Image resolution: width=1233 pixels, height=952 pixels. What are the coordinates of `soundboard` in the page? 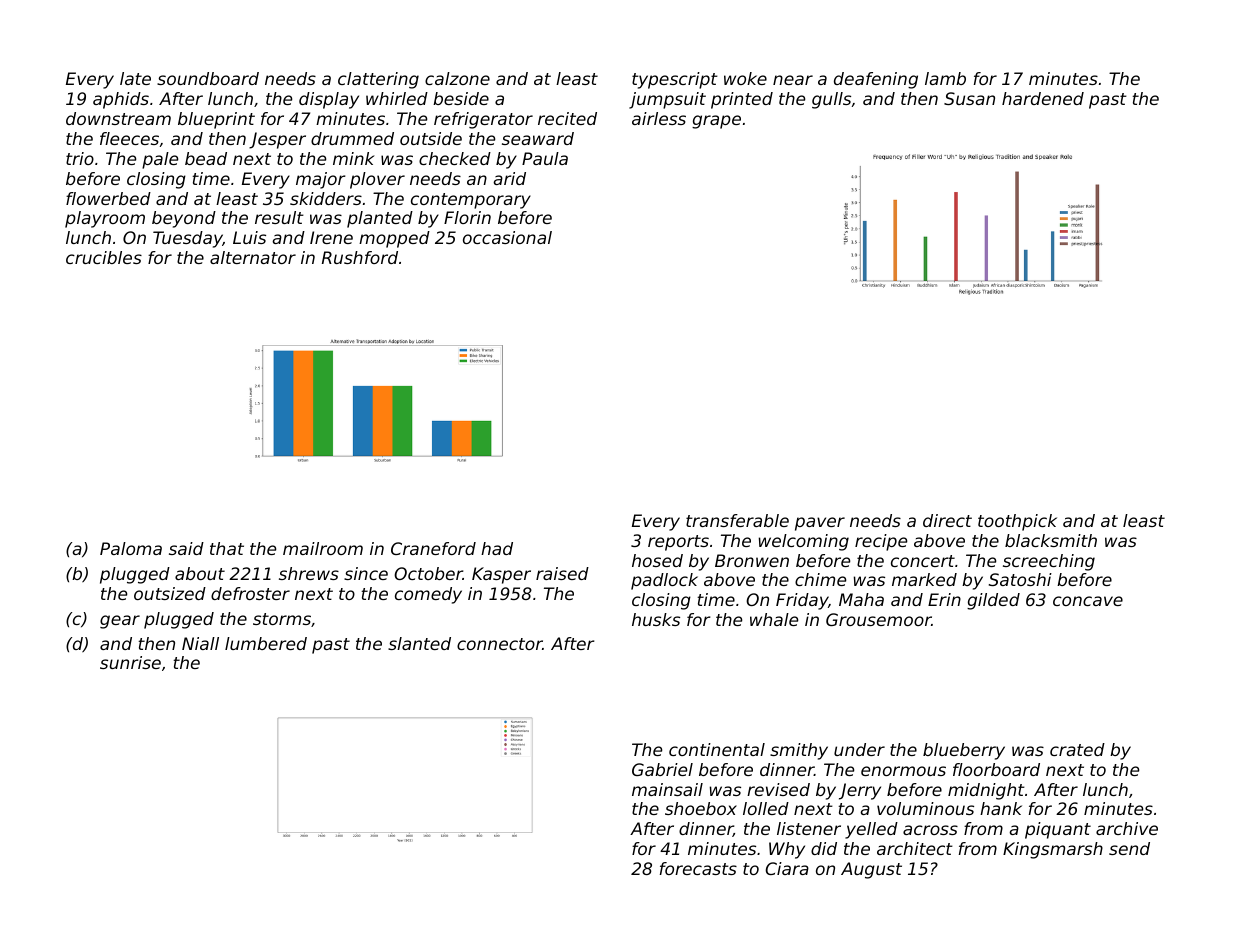 It's located at (208, 78).
